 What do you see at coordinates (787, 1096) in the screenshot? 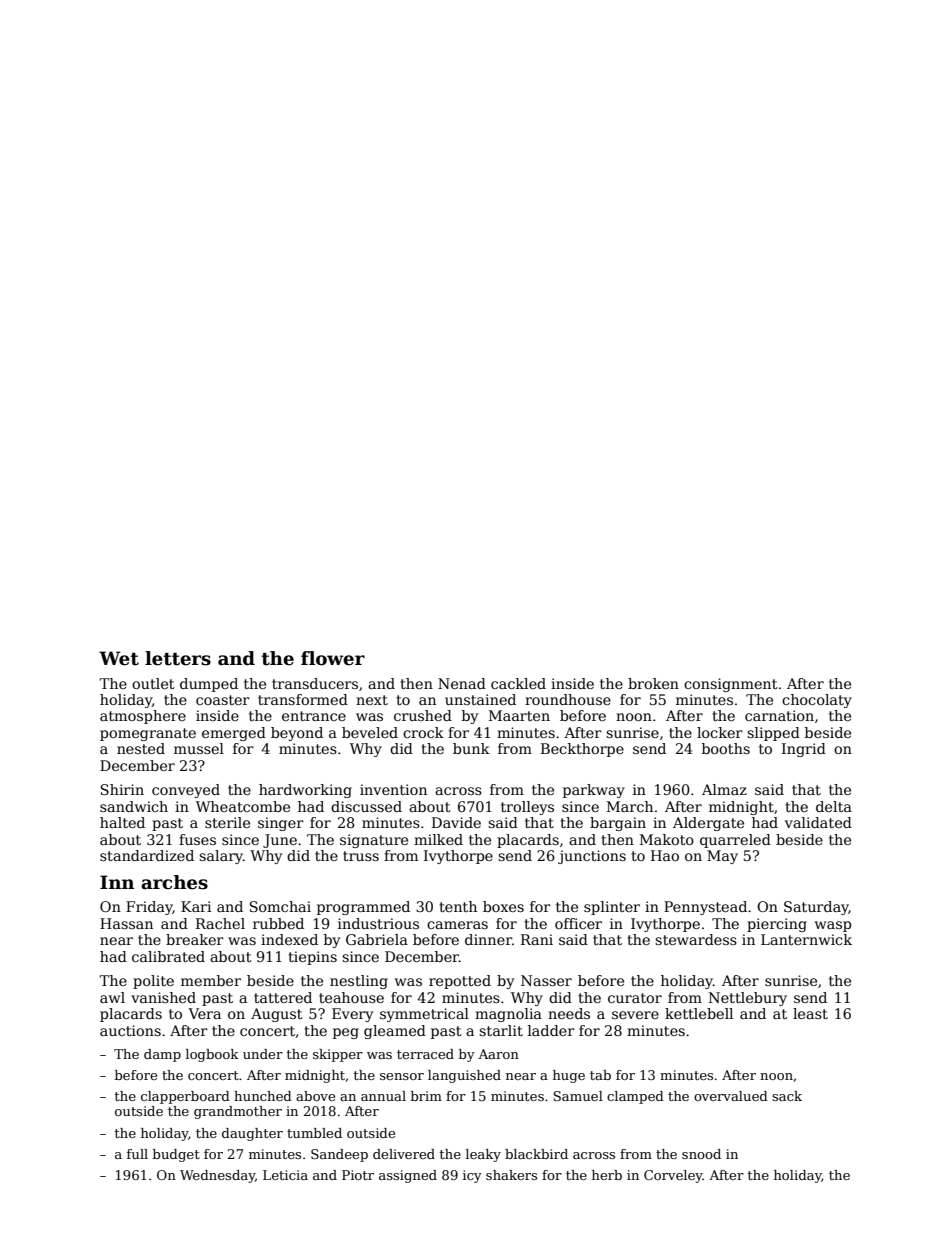
I see `sack` at bounding box center [787, 1096].
